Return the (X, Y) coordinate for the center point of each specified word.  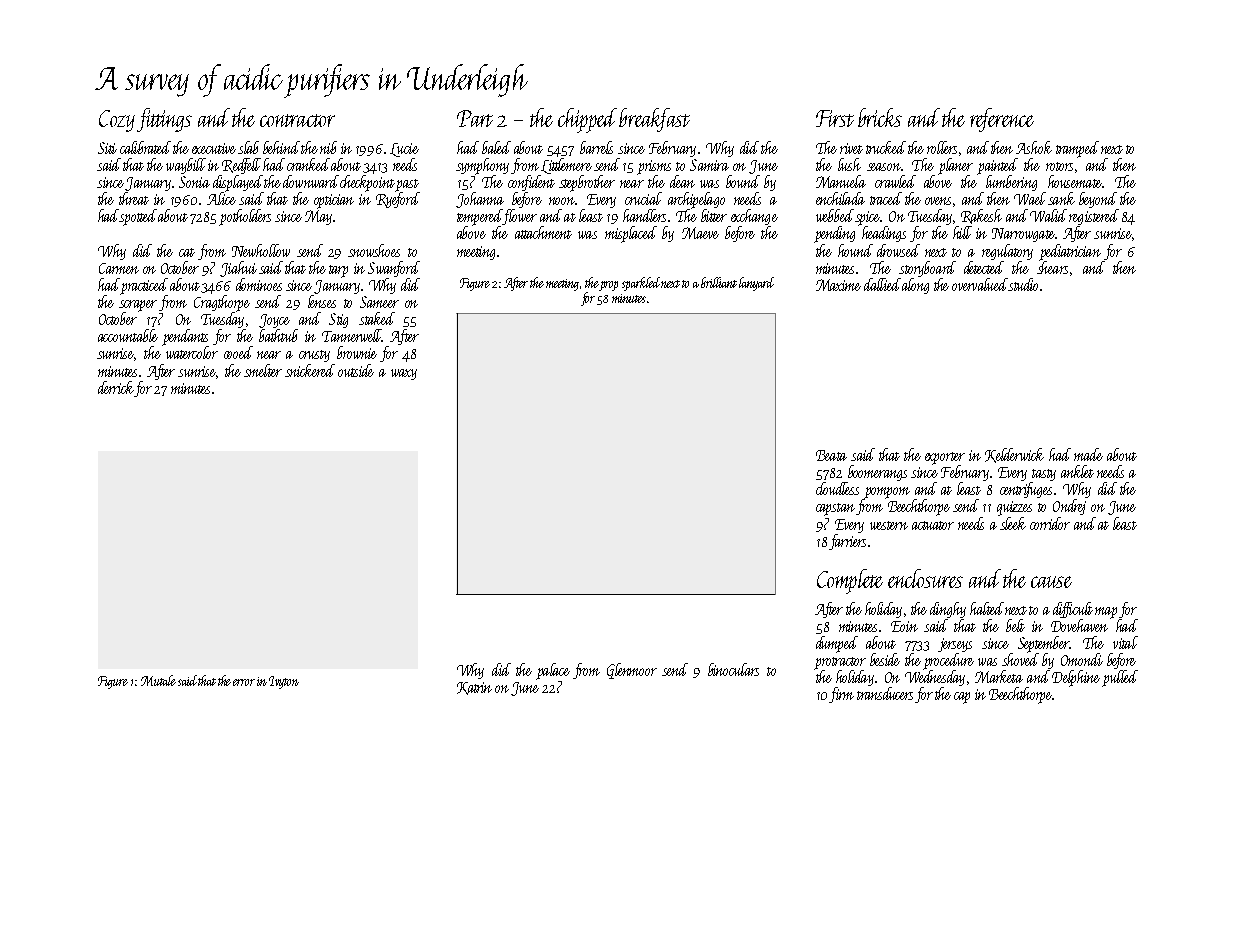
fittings (164, 120)
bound (743, 181)
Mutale (158, 680)
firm (841, 695)
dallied (882, 284)
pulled (1120, 678)
